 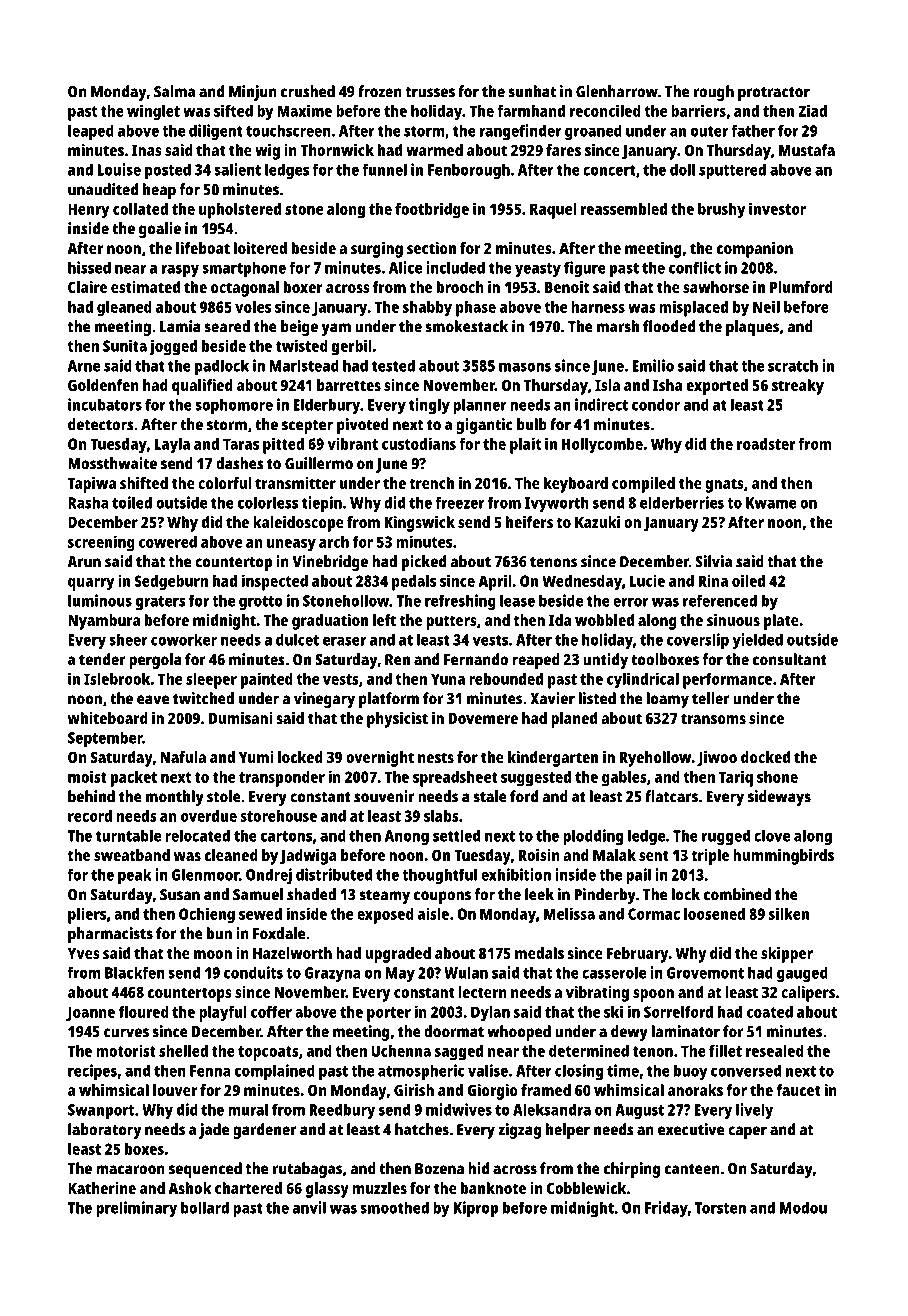 I want to click on Katherine, so click(x=102, y=1188).
